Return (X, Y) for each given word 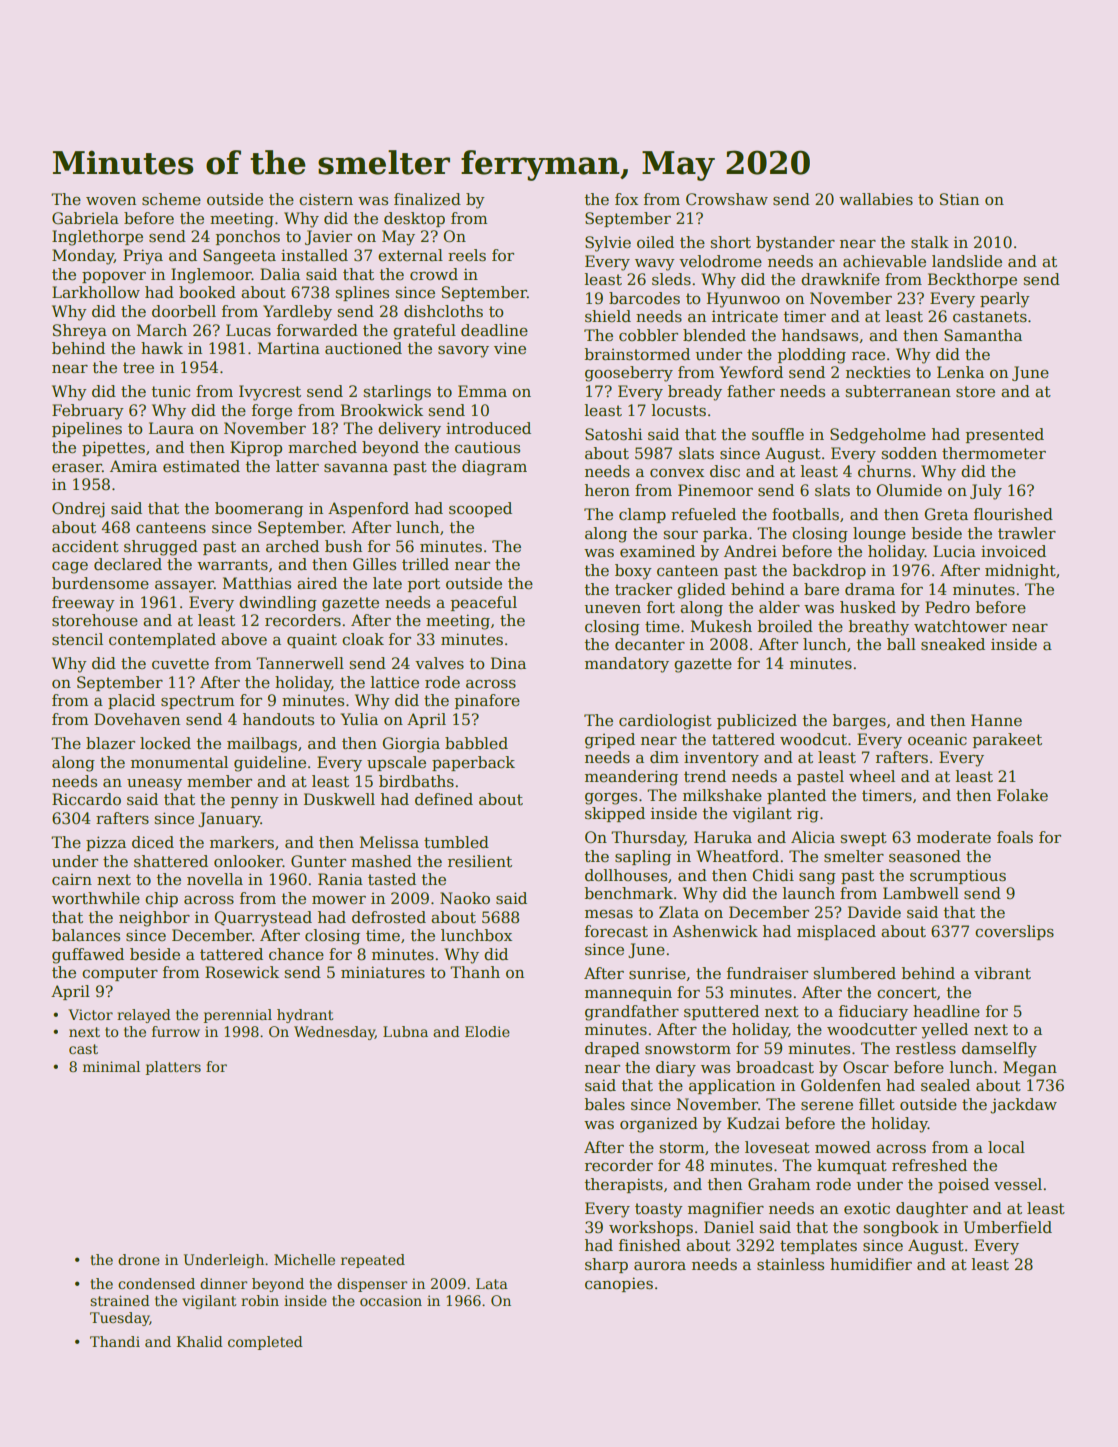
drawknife (840, 279)
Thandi (115, 1341)
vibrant (1002, 973)
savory (463, 352)
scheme (171, 199)
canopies (619, 1284)
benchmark (628, 893)
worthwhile (96, 898)
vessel (1018, 1184)
